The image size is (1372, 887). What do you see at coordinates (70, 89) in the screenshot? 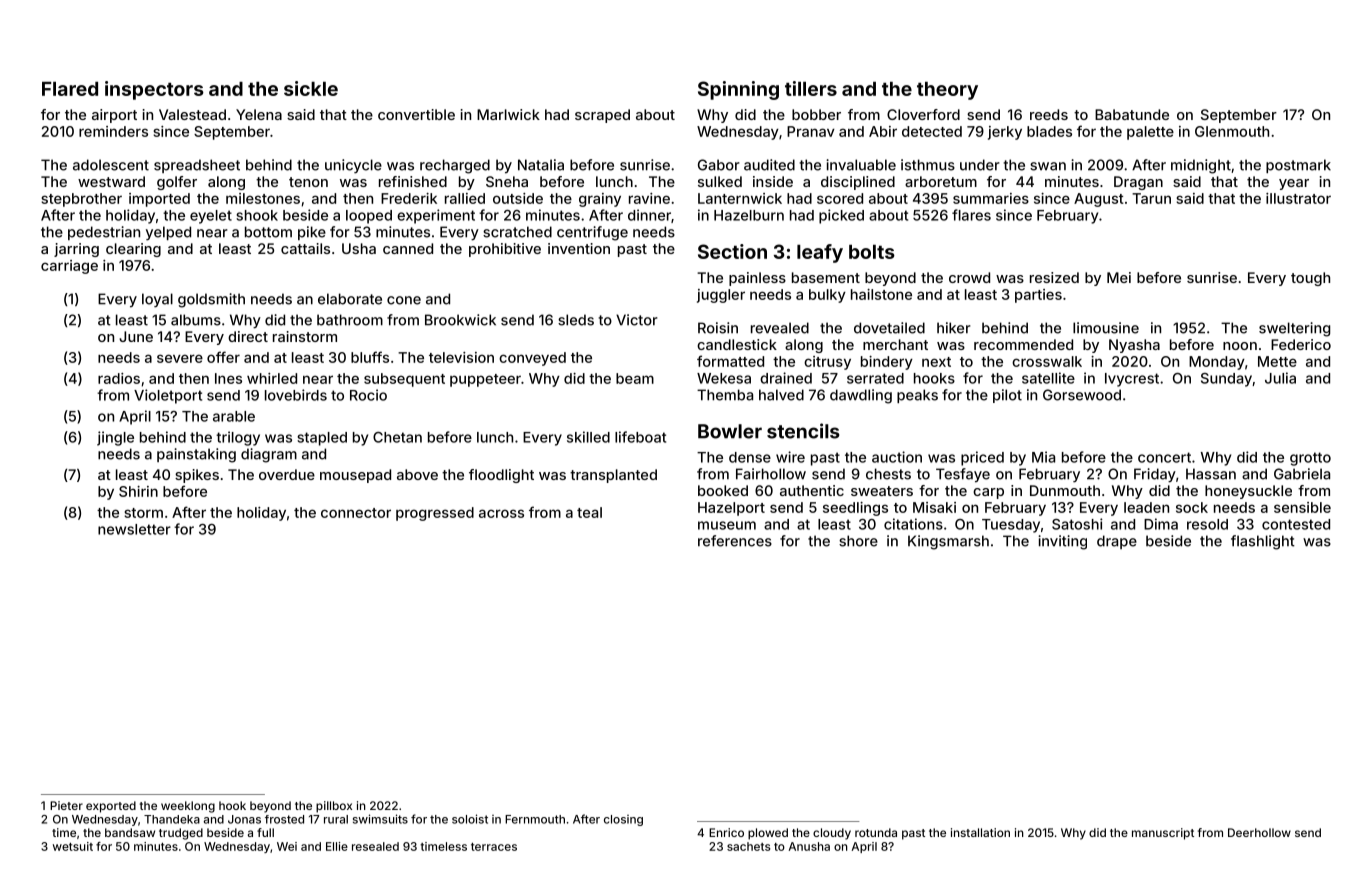
I see `Flared` at bounding box center [70, 89].
